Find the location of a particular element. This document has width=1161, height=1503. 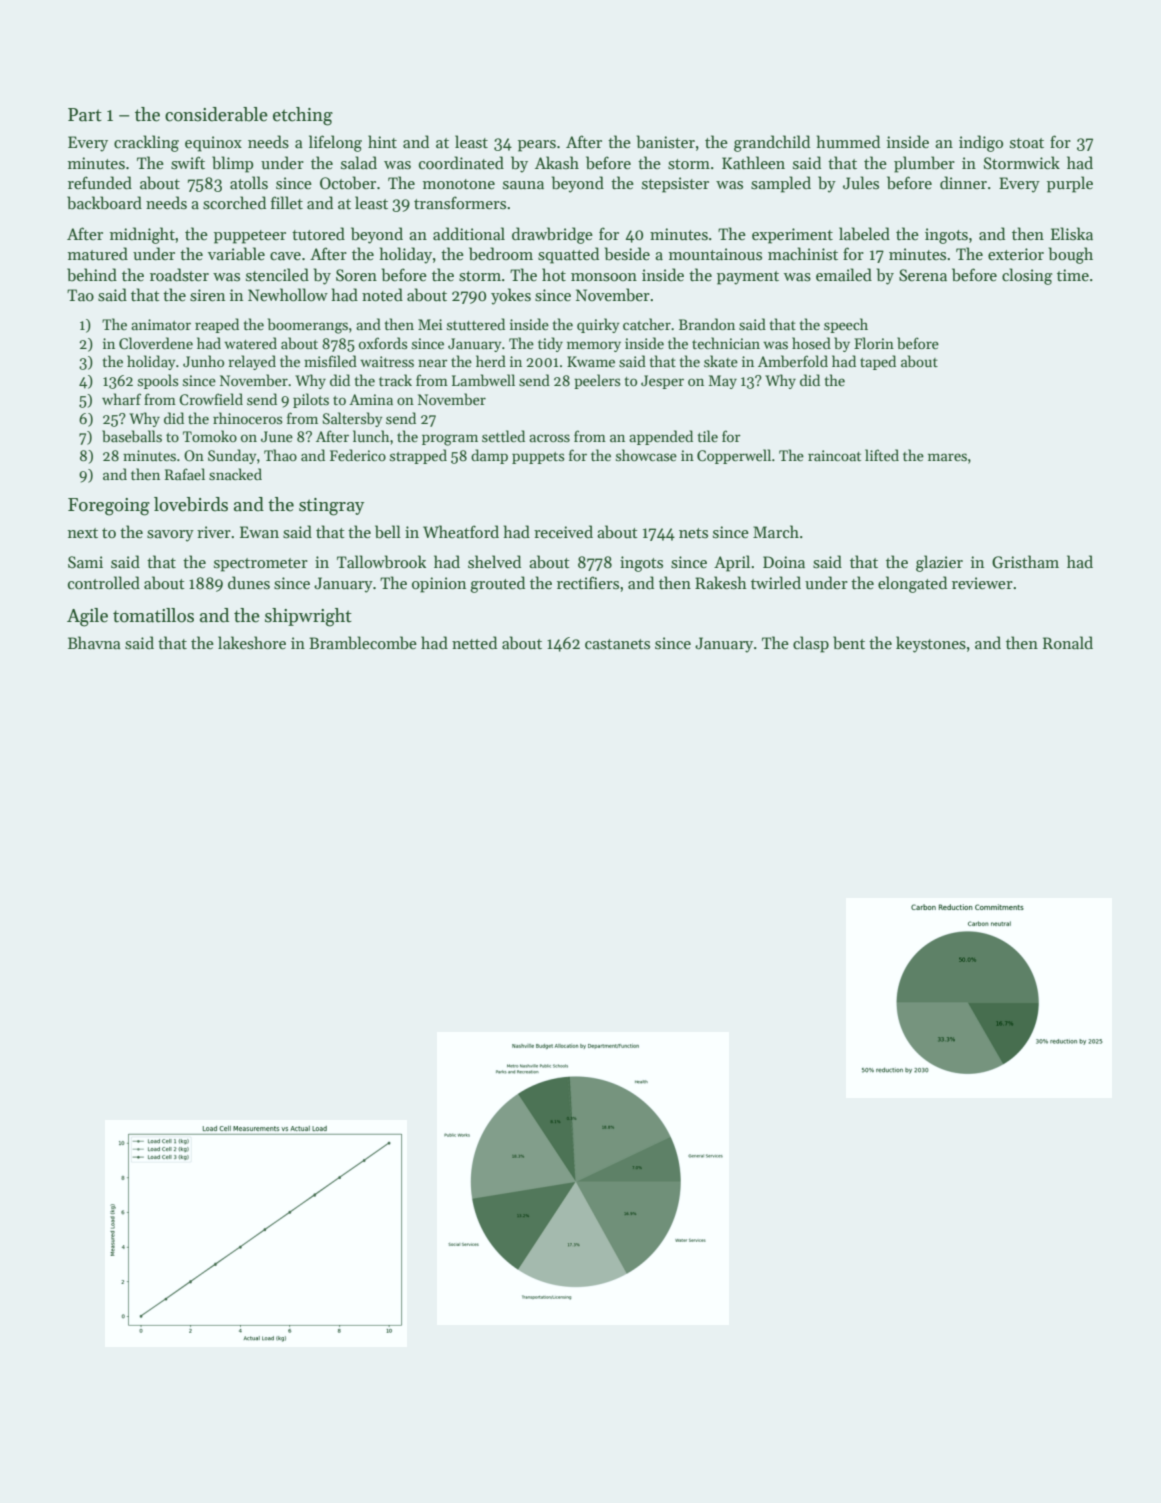

catcher is located at coordinates (647, 324).
